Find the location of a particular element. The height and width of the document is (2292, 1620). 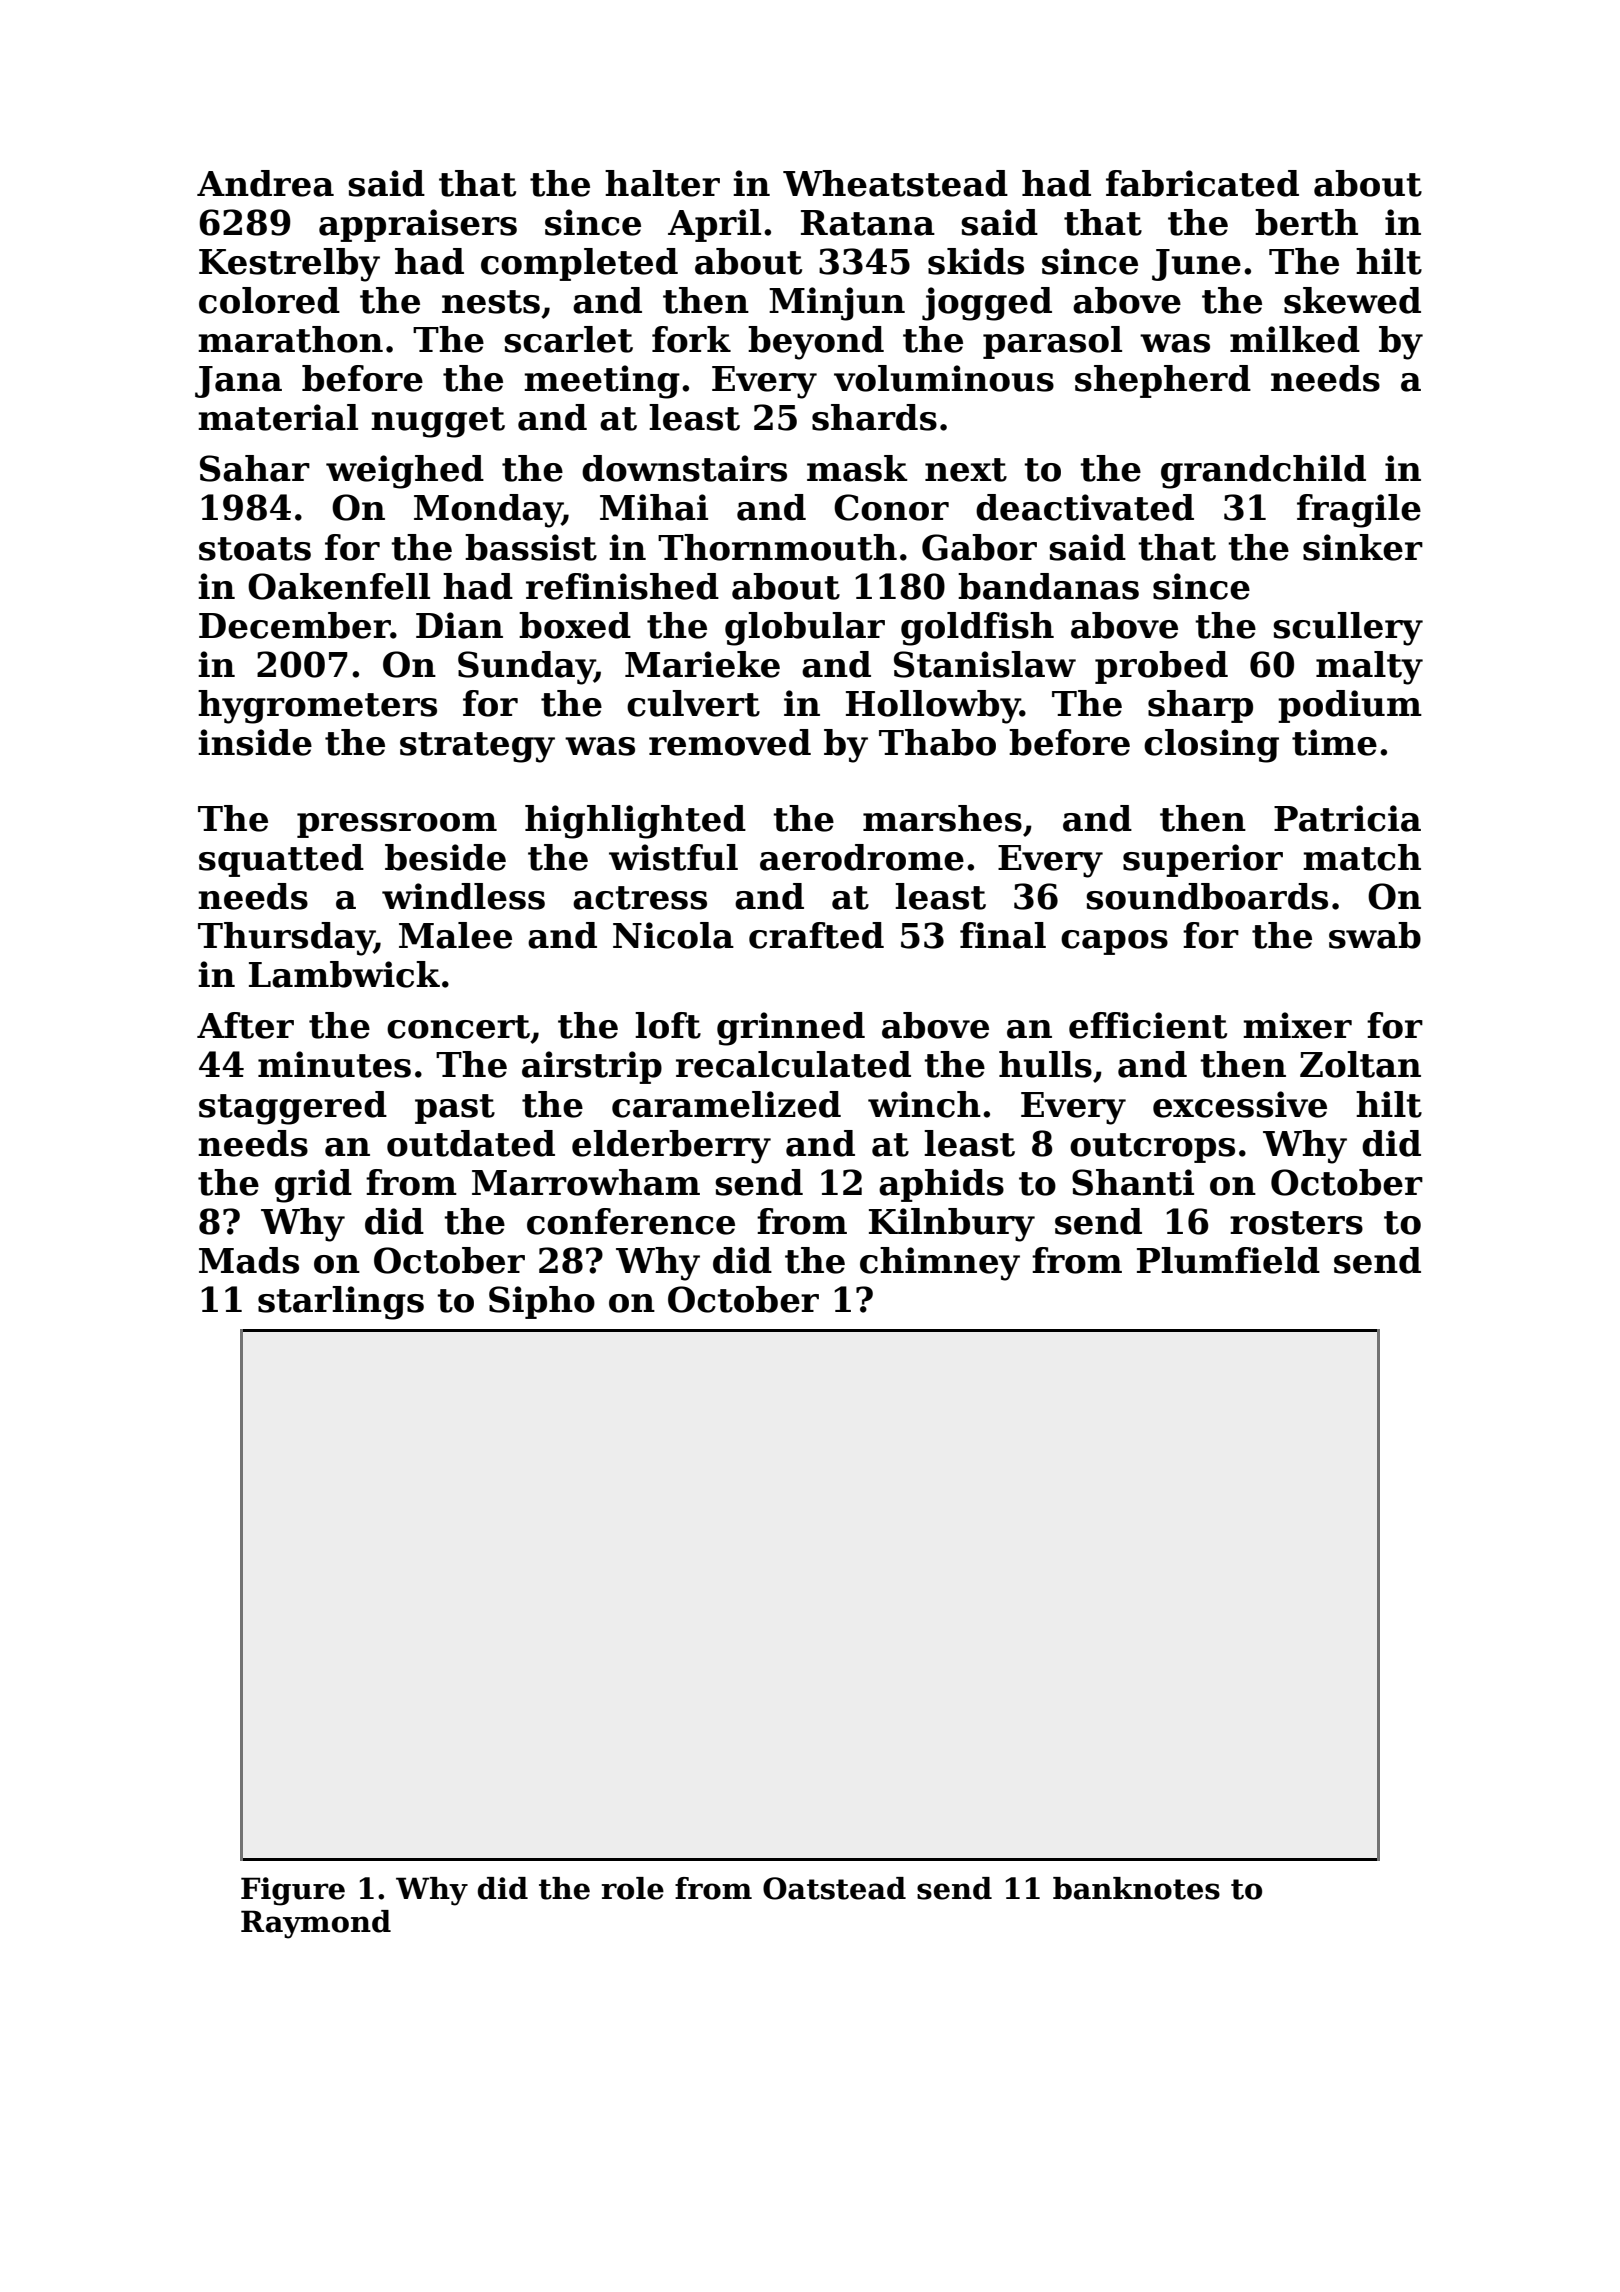

next is located at coordinates (966, 470).
